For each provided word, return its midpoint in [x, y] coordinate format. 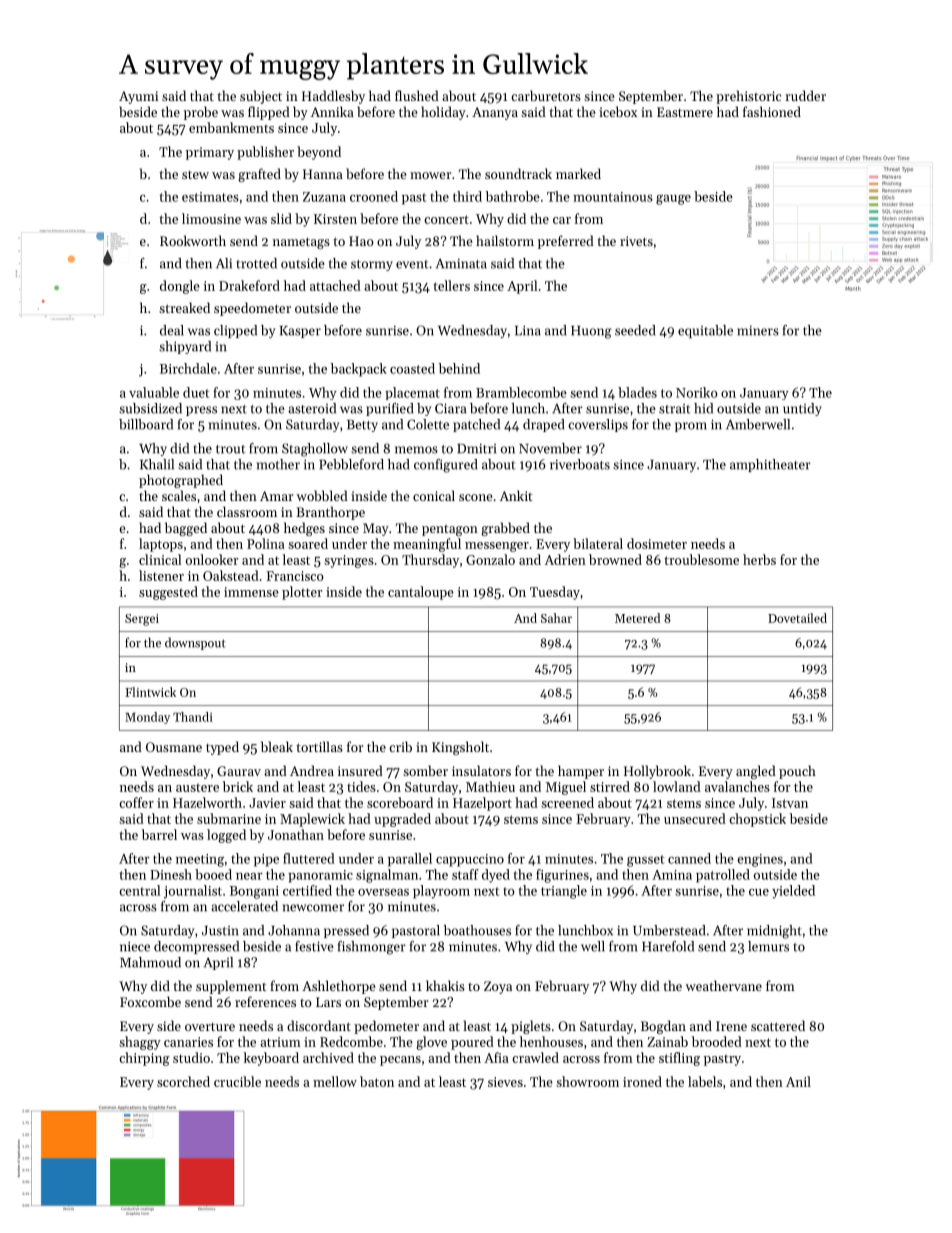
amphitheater [770, 465]
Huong [591, 332]
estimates [210, 197]
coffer [136, 802]
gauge [673, 200]
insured [360, 770]
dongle [180, 287]
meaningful [427, 545]
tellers [451, 285]
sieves [505, 1082]
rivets [636, 241]
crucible [237, 1081]
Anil [798, 1081]
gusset [645, 861]
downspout [195, 643]
